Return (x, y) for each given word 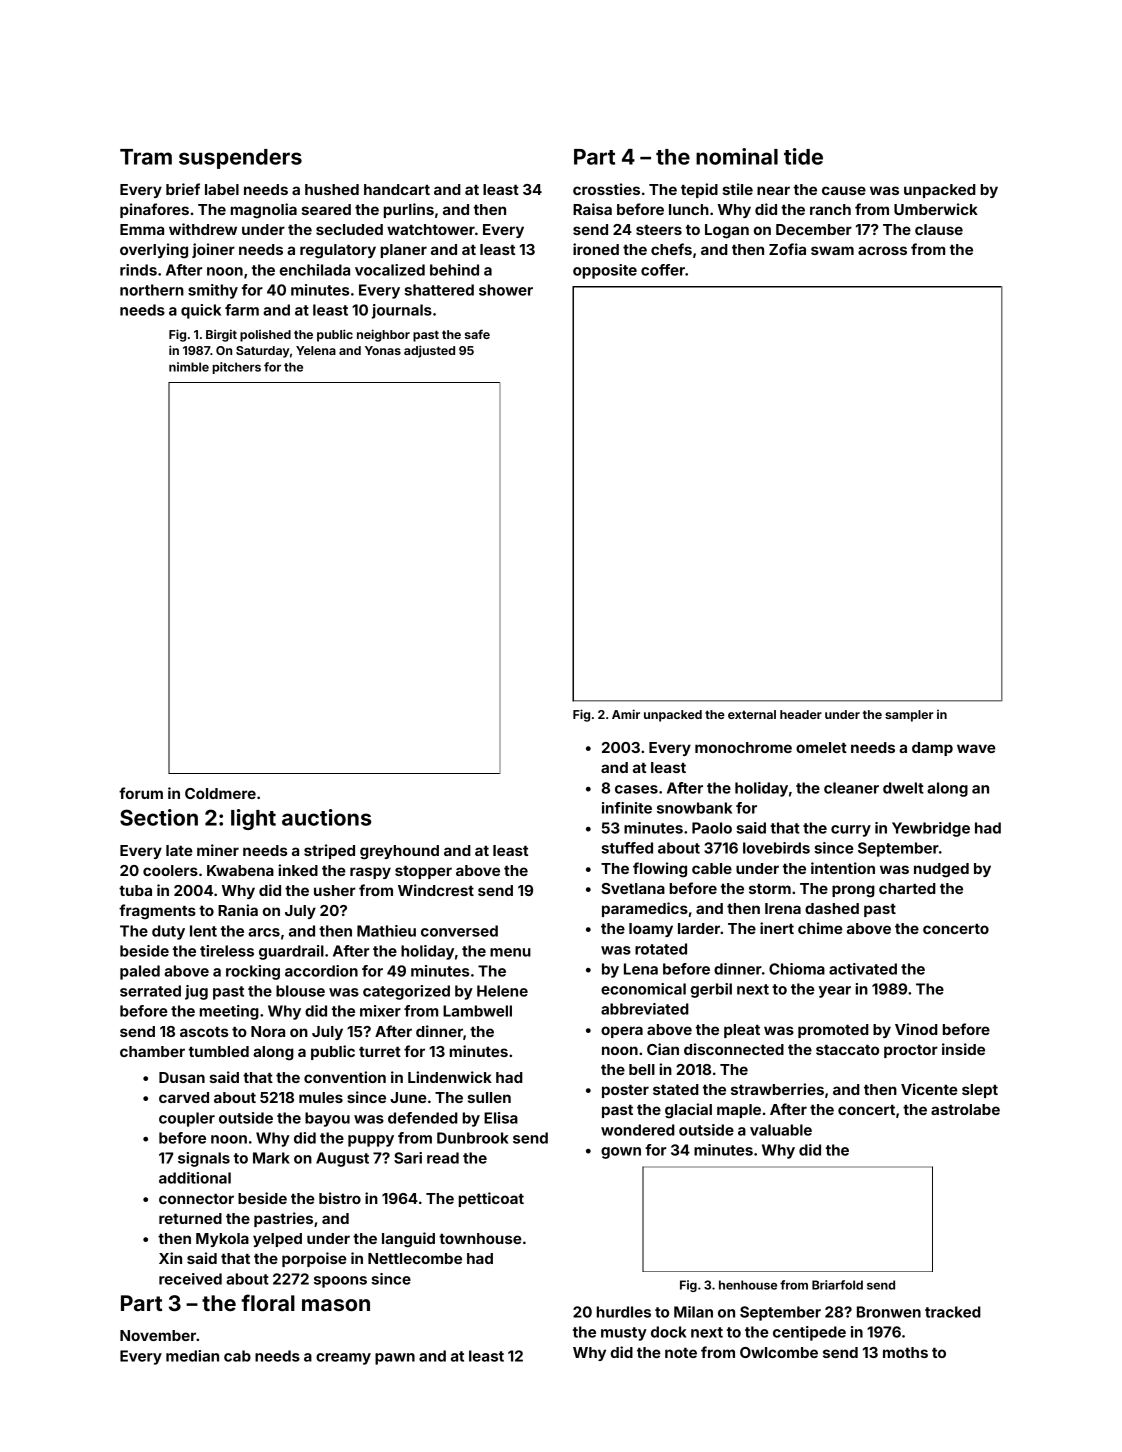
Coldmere (220, 793)
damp (932, 749)
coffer (663, 270)
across (882, 250)
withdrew (203, 229)
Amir (626, 714)
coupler (187, 1119)
